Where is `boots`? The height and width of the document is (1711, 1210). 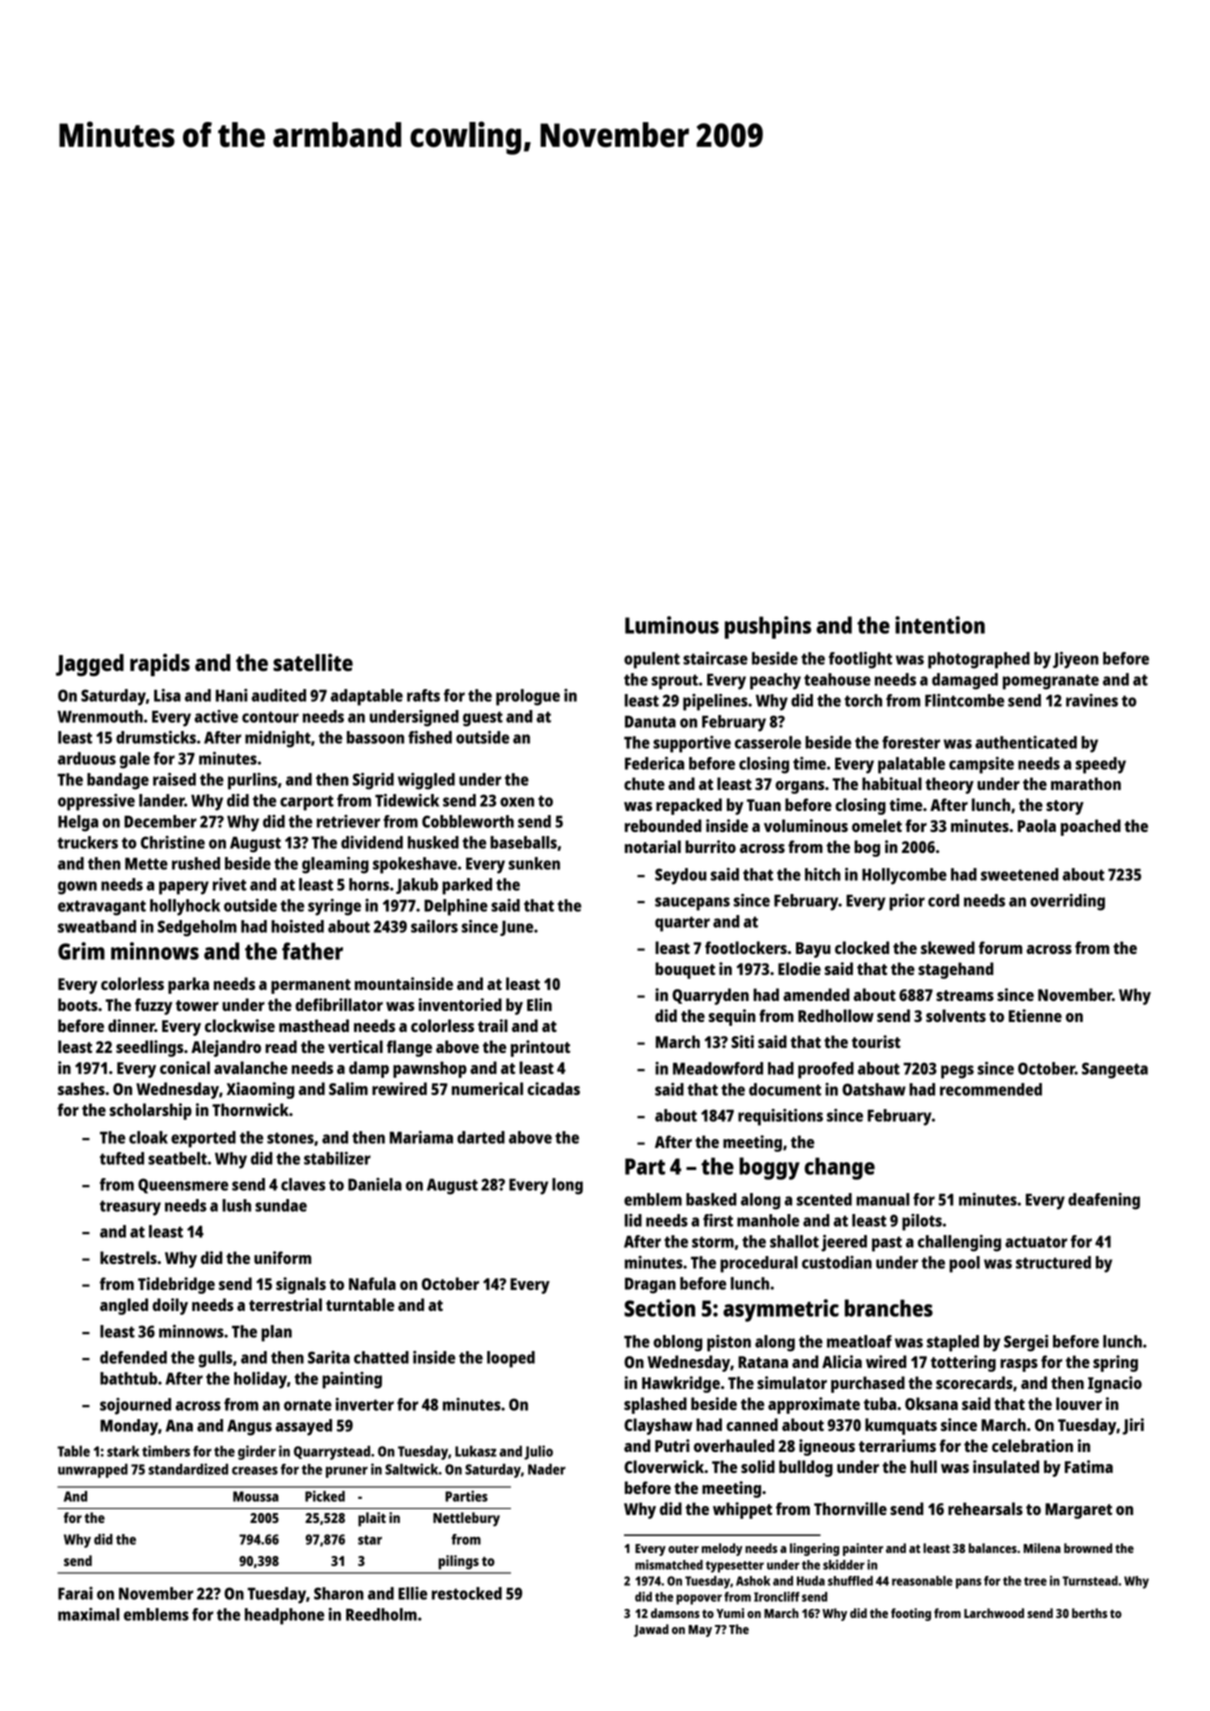
boots is located at coordinates (78, 1004).
